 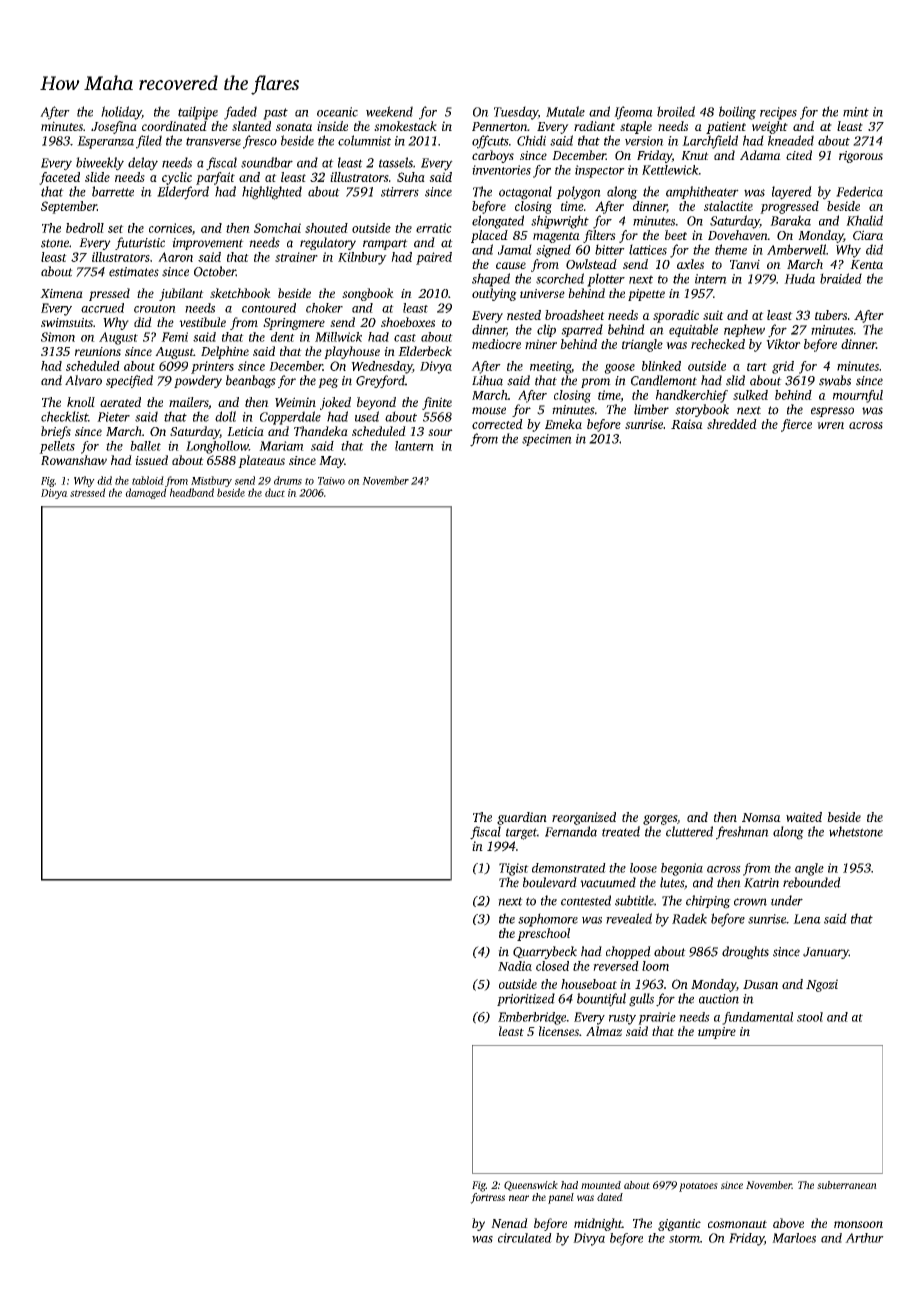 What do you see at coordinates (175, 257) in the page?
I see `Aaron` at bounding box center [175, 257].
